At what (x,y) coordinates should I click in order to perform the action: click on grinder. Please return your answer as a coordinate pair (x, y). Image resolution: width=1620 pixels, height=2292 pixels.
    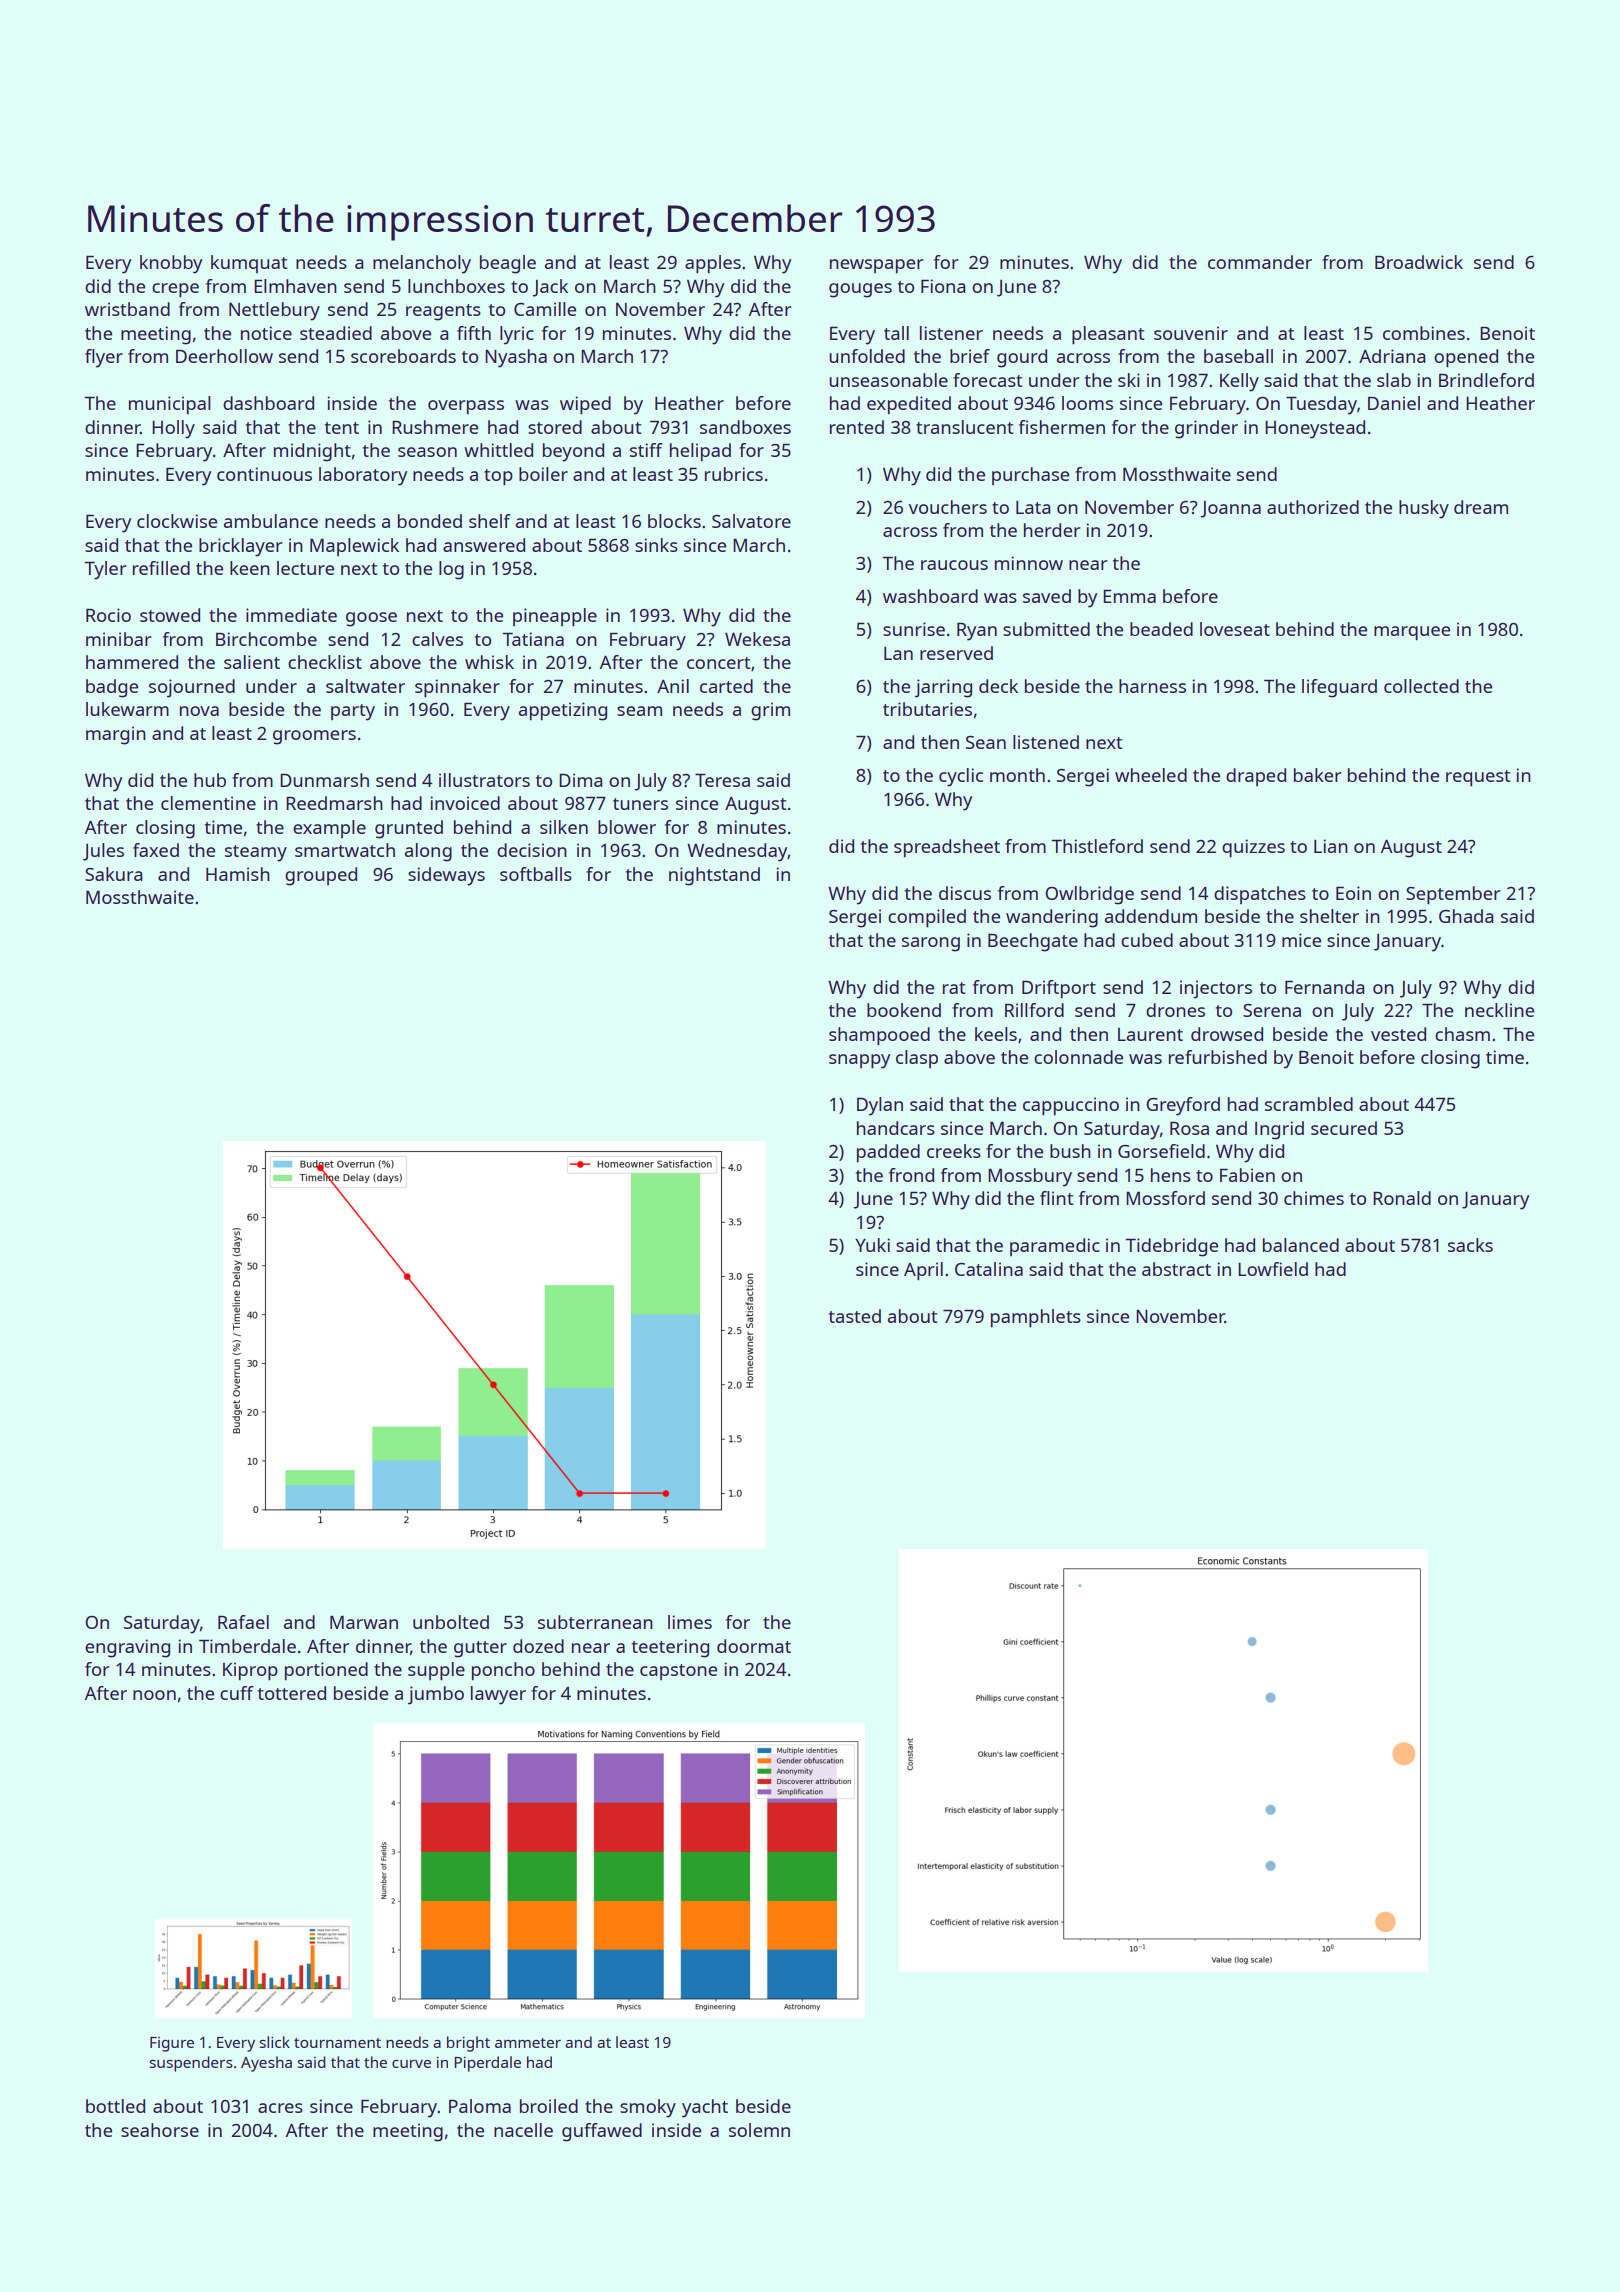
    Looking at the image, I should click on (1206, 429).
